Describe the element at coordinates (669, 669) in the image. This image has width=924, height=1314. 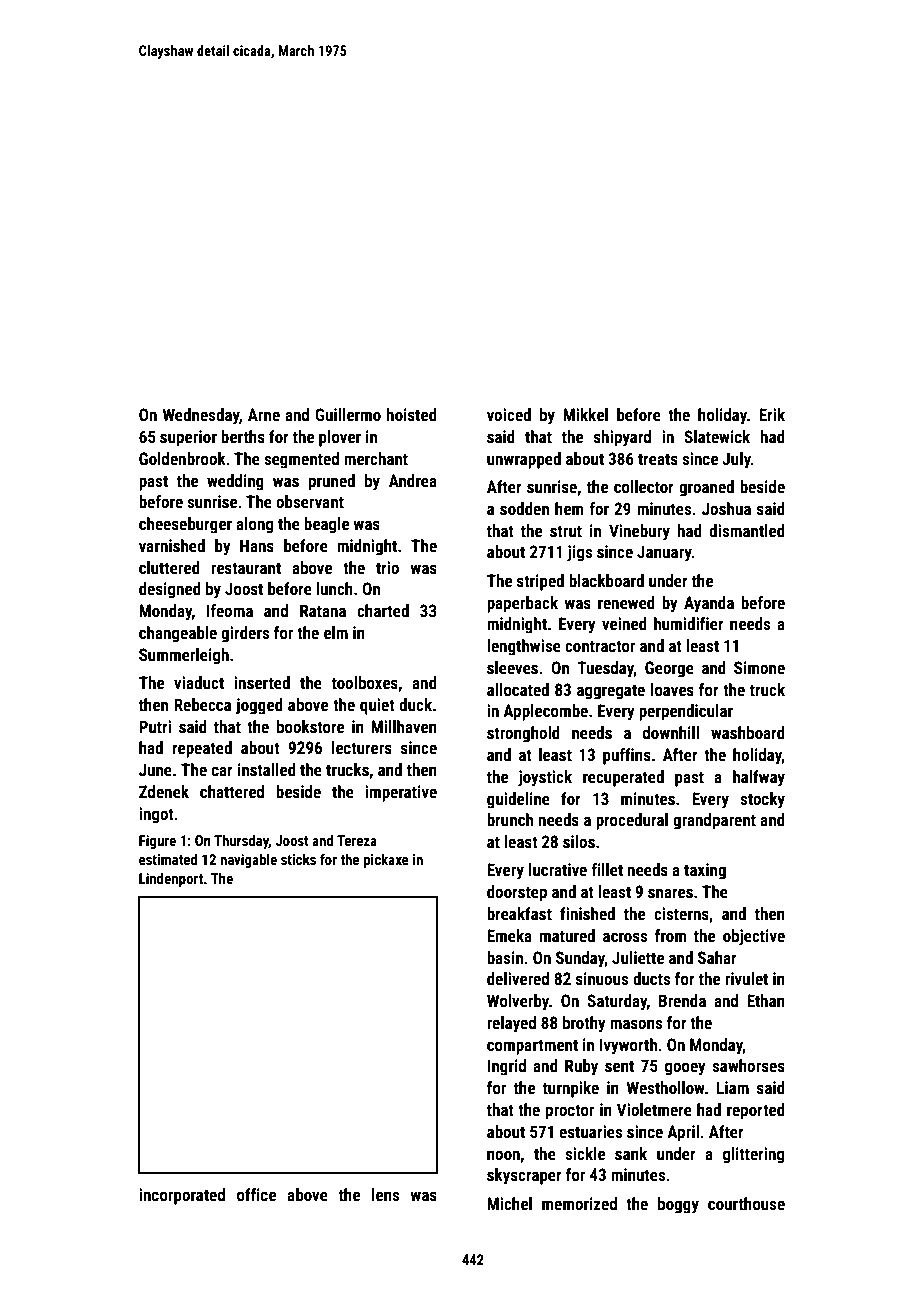
I see `George` at that location.
